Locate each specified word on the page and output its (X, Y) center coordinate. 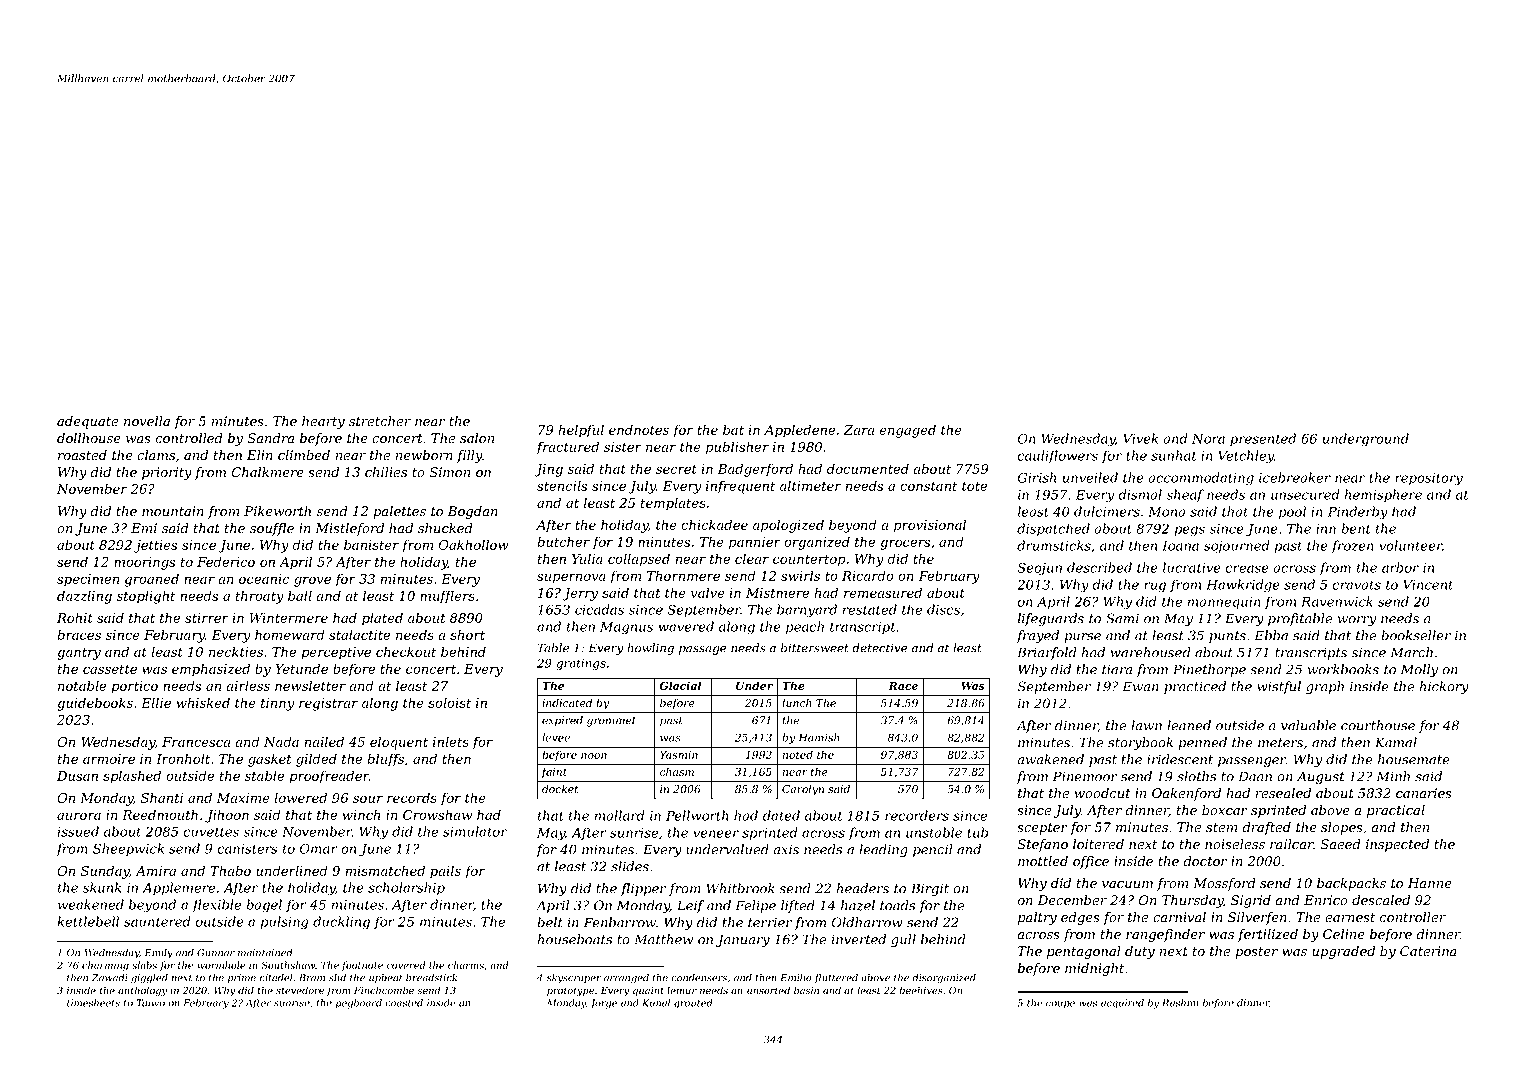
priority (167, 473)
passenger (1252, 762)
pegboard (359, 1004)
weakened (91, 904)
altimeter (810, 485)
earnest (1350, 918)
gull (903, 941)
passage (703, 650)
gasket (270, 760)
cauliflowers (1058, 456)
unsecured (1305, 494)
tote (974, 486)
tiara (1117, 669)
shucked (445, 528)
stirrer (207, 618)
